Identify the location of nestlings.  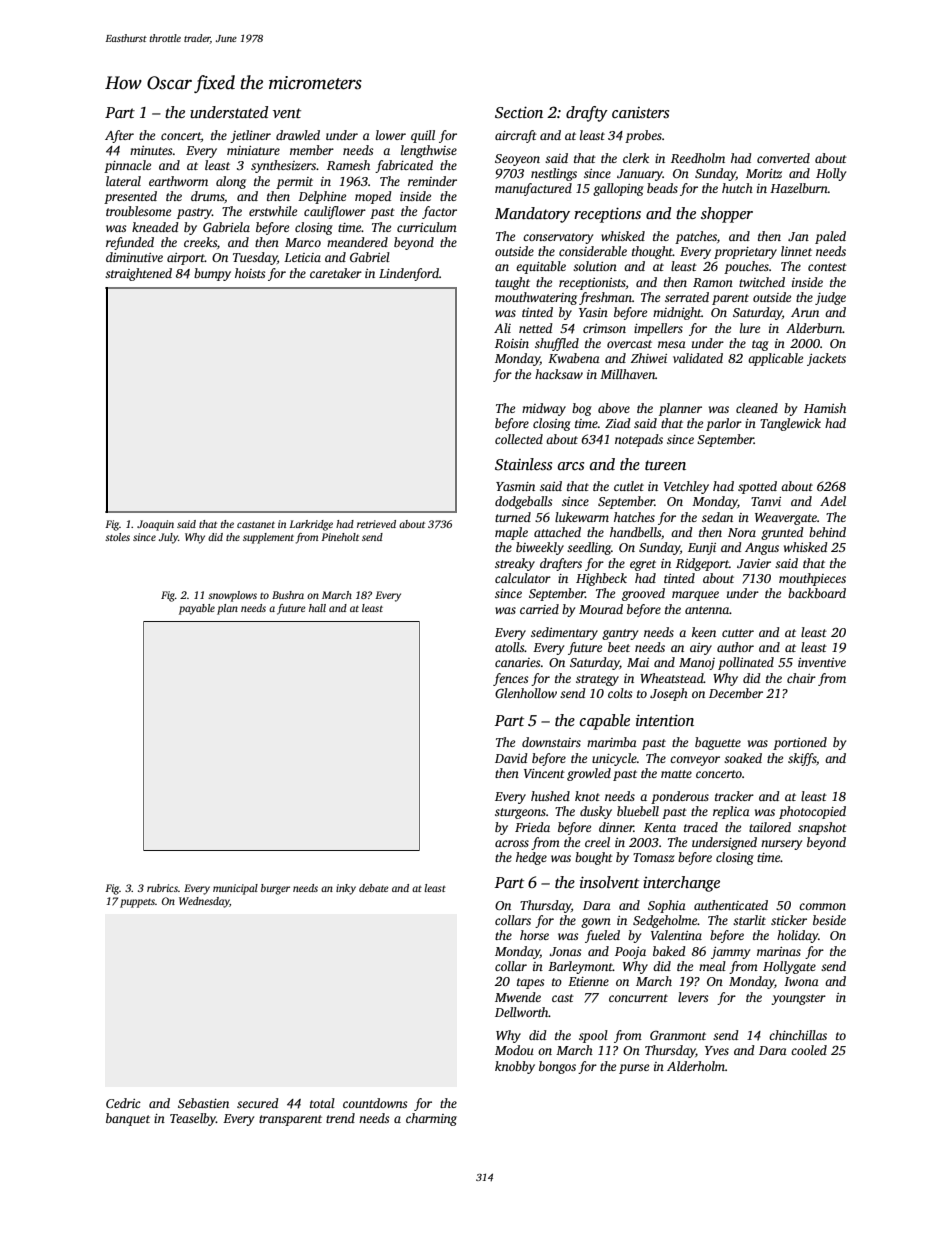
(554, 174).
